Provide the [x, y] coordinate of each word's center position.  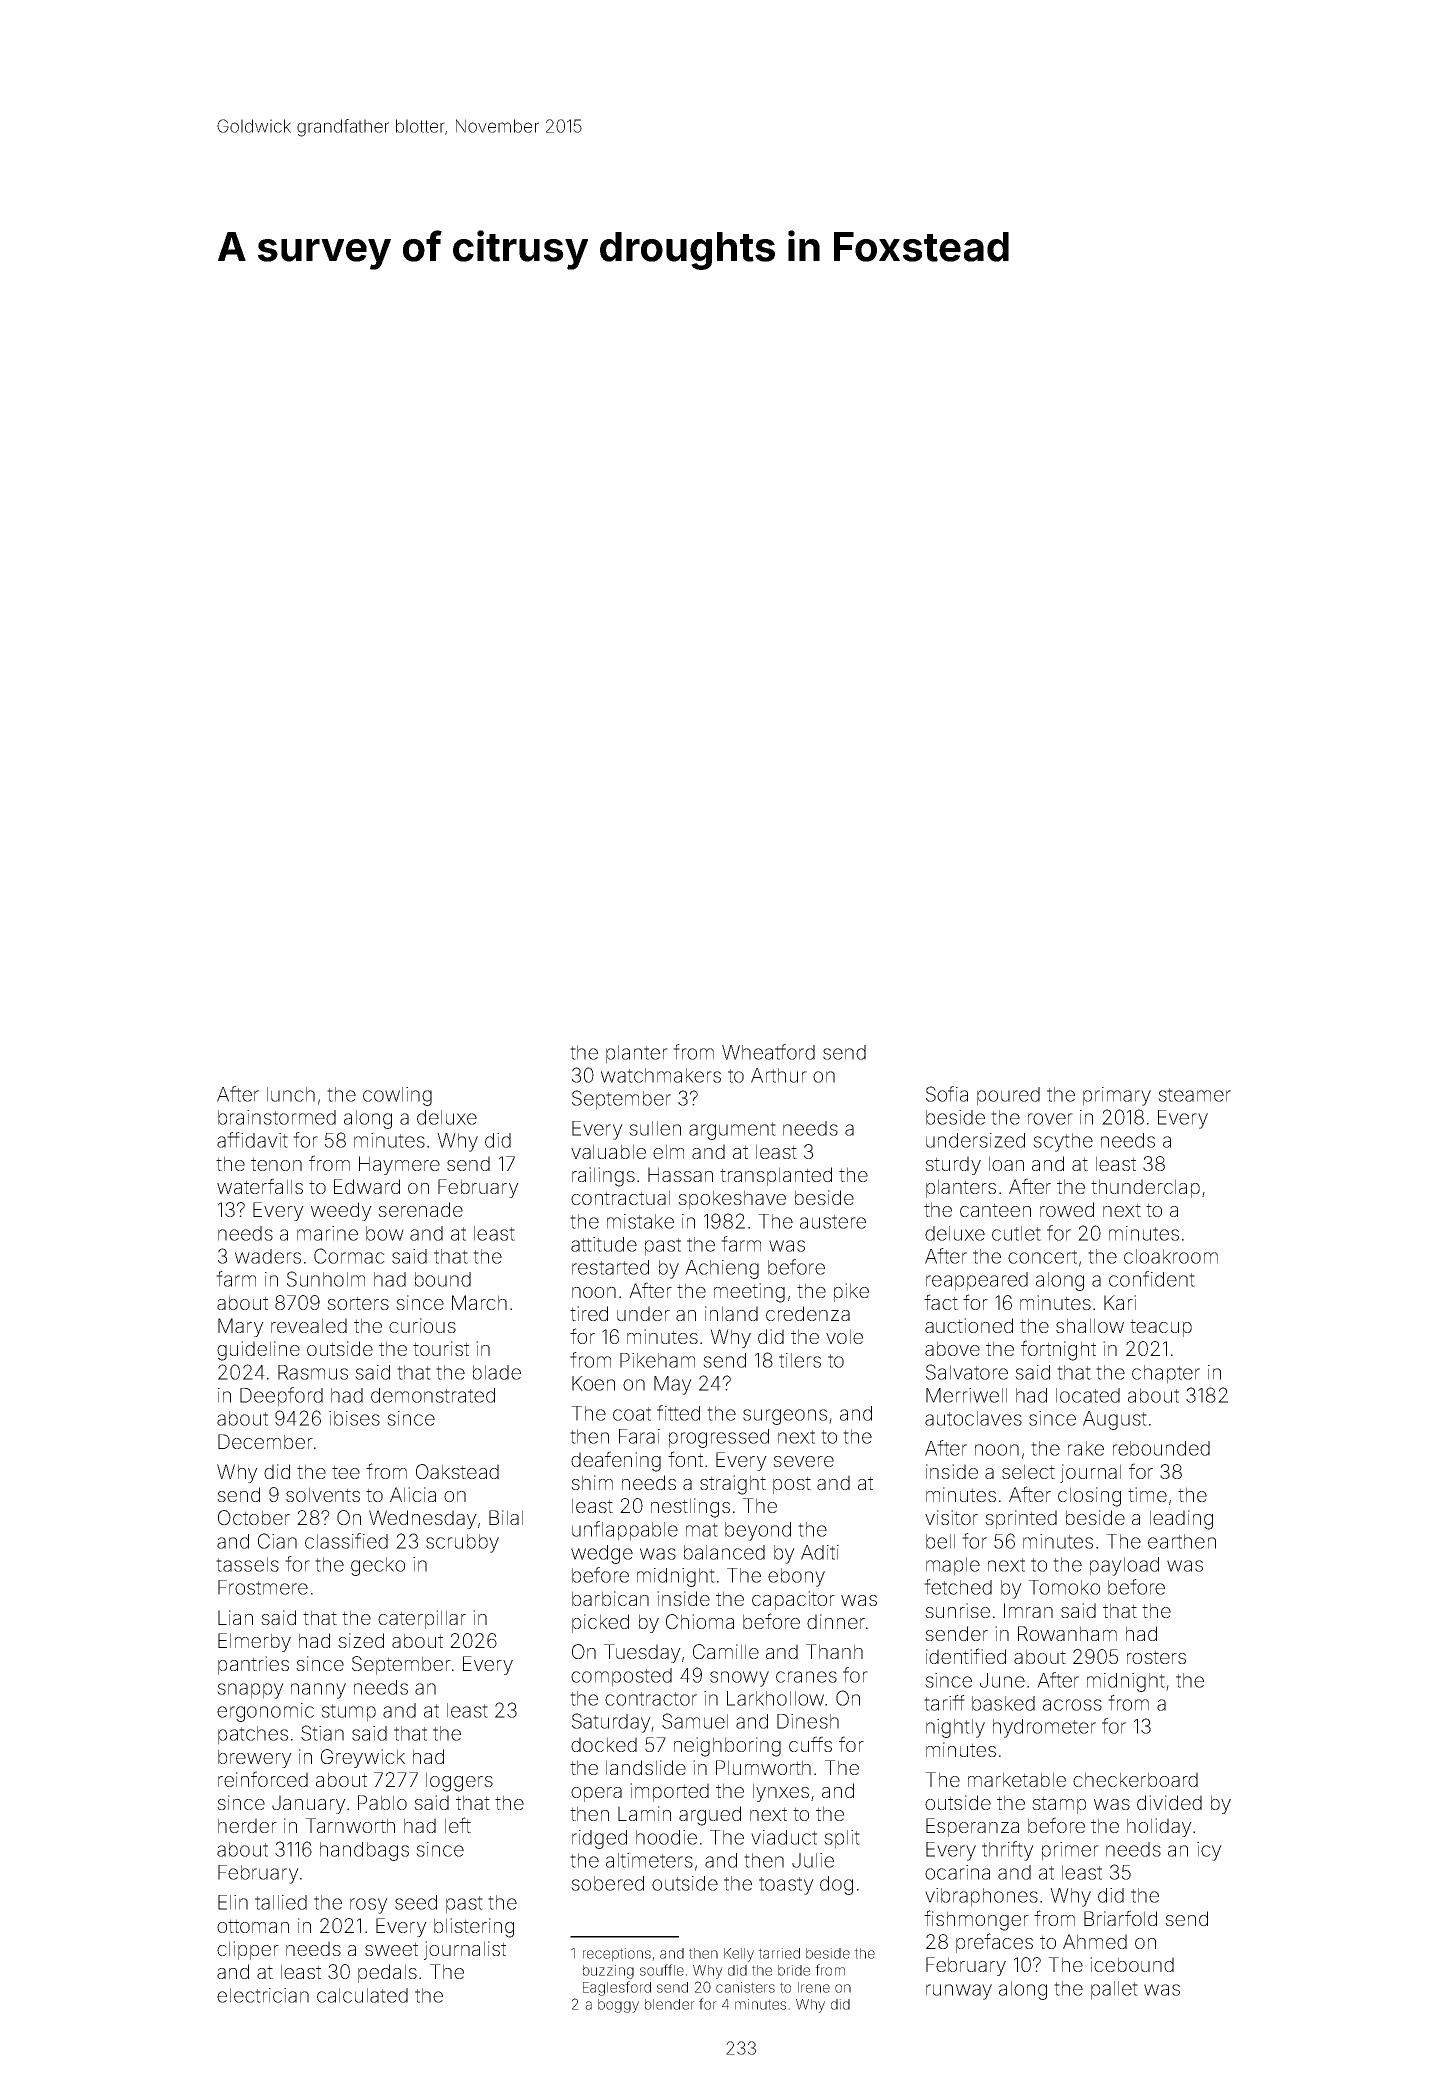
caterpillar [422, 1619]
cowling [397, 1096]
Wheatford [768, 1052]
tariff [944, 1703]
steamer [1194, 1095]
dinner [836, 1621]
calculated [362, 1995]
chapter [1166, 1374]
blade [497, 1372]
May [673, 1385]
